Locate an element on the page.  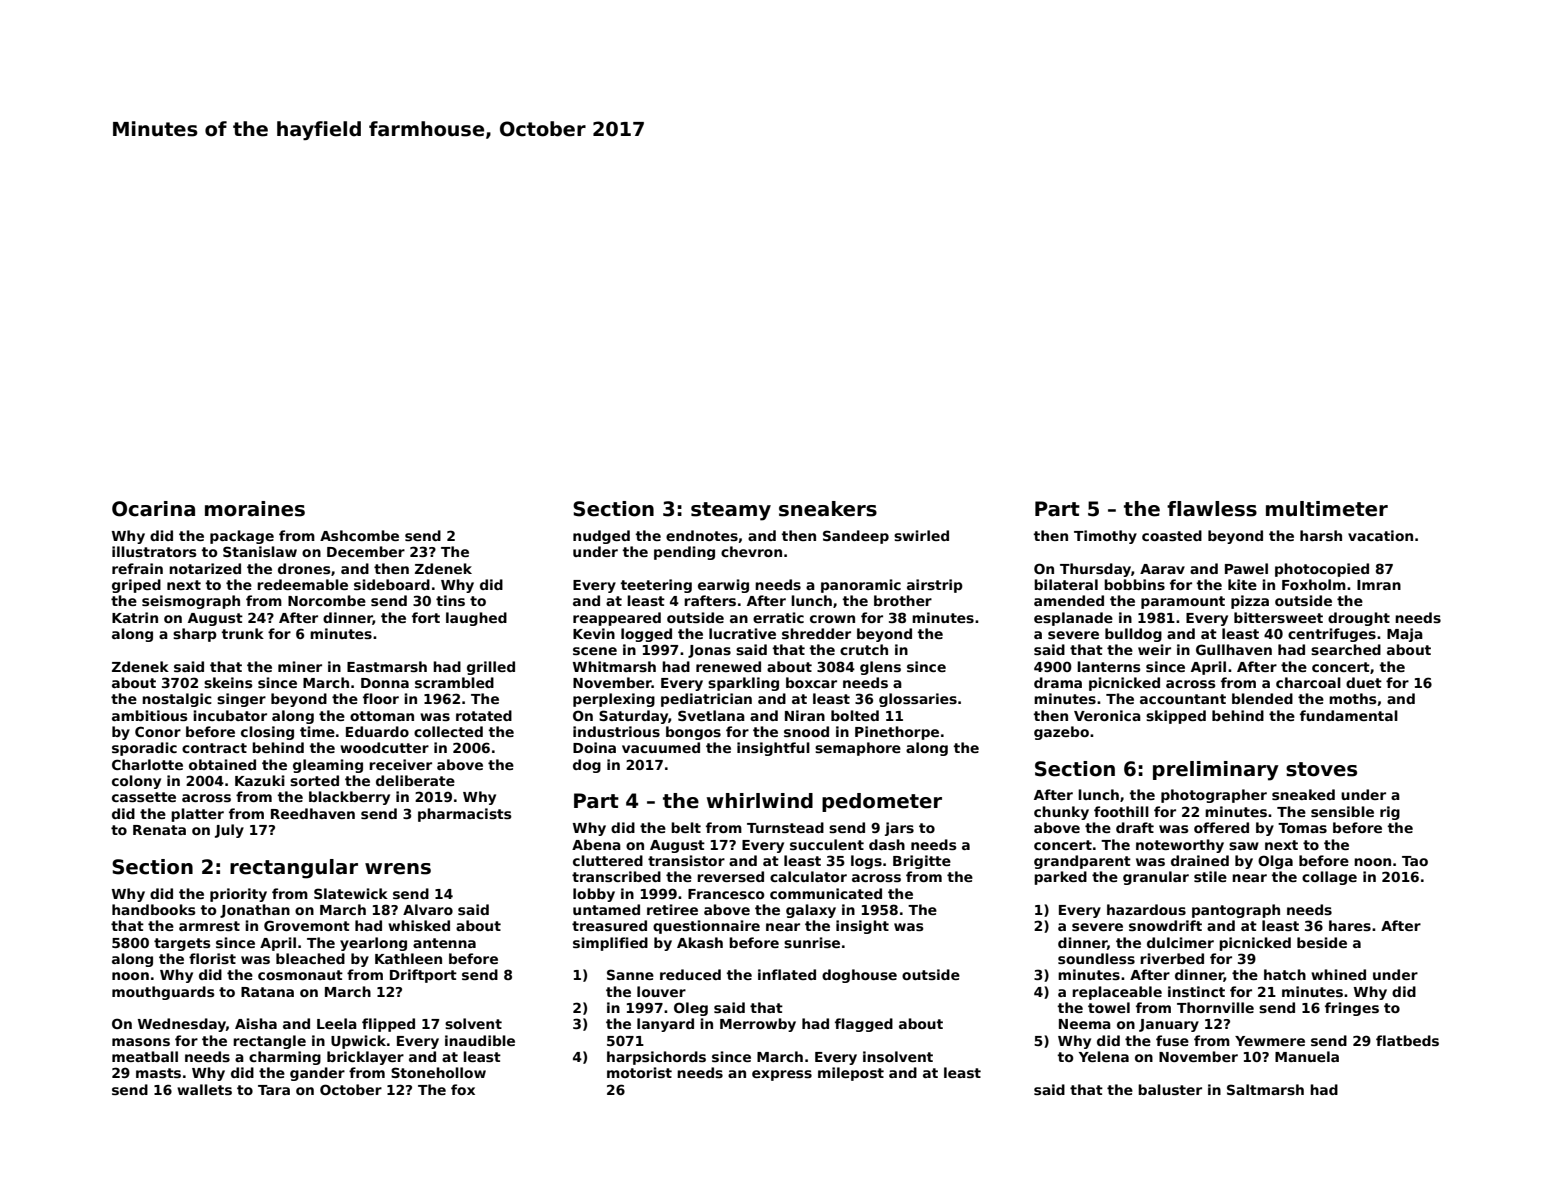
steamy is located at coordinates (731, 511).
